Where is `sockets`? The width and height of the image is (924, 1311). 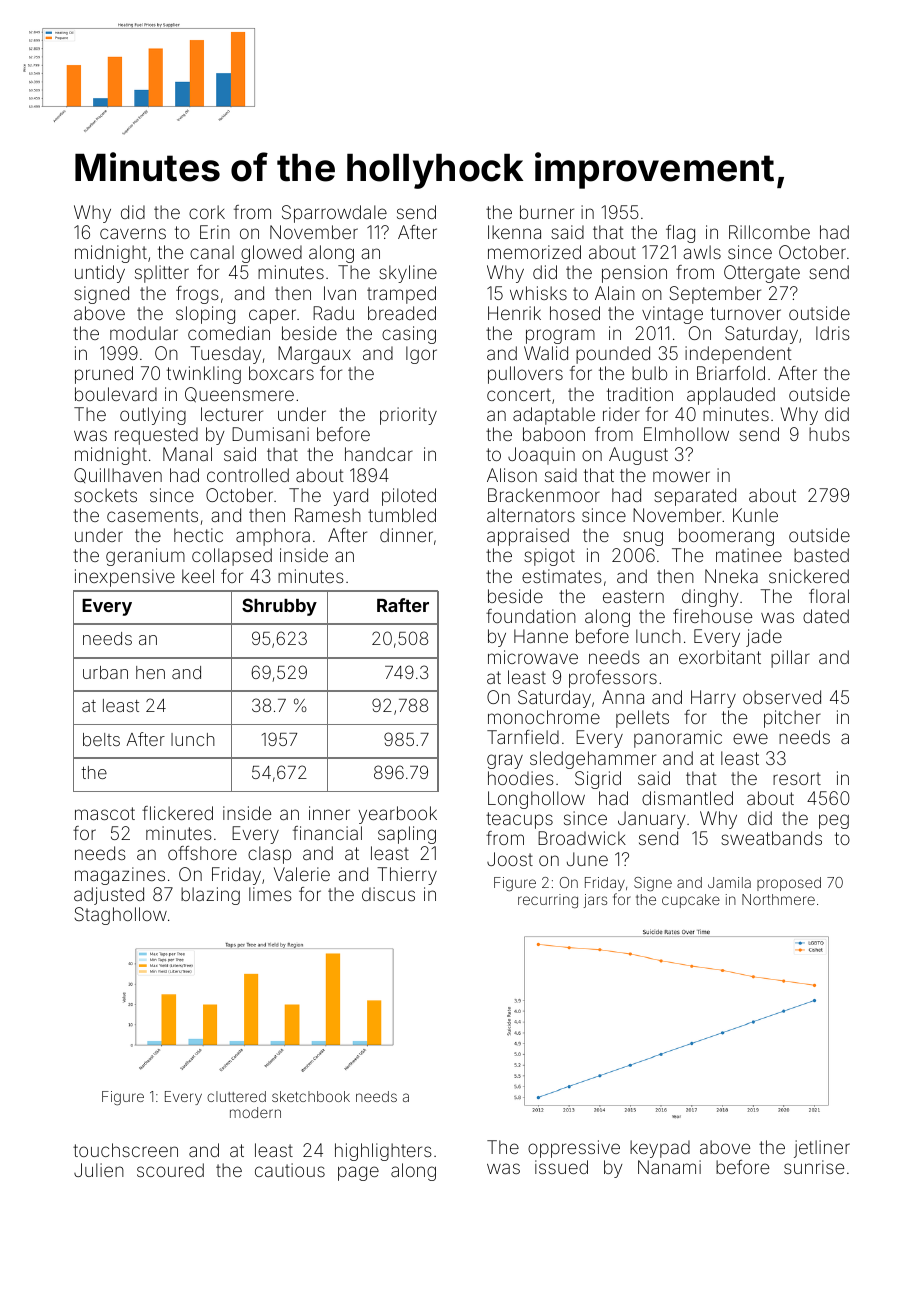 sockets is located at coordinates (105, 495).
